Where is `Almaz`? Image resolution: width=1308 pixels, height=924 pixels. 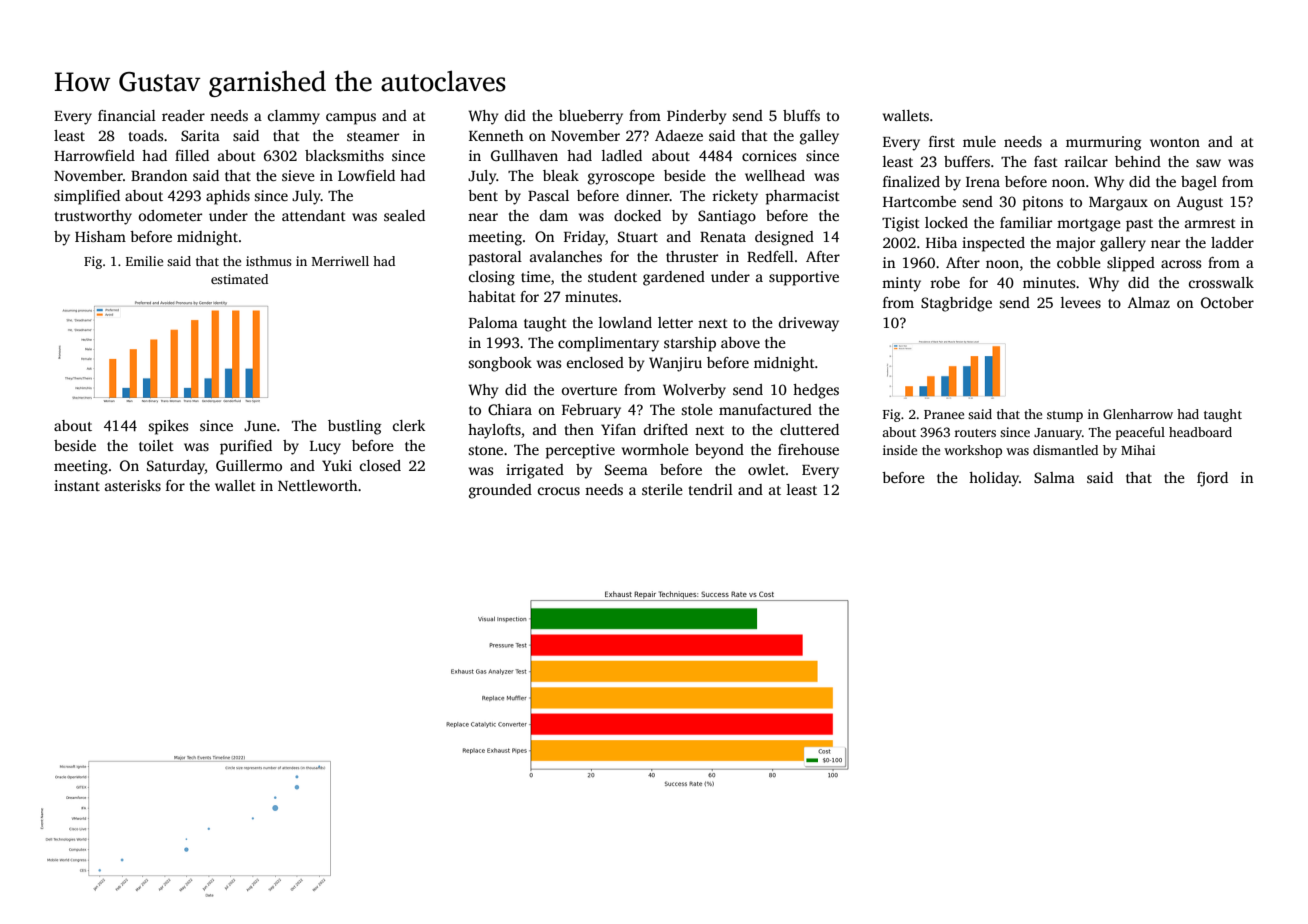
Almaz is located at coordinates (1149, 302).
